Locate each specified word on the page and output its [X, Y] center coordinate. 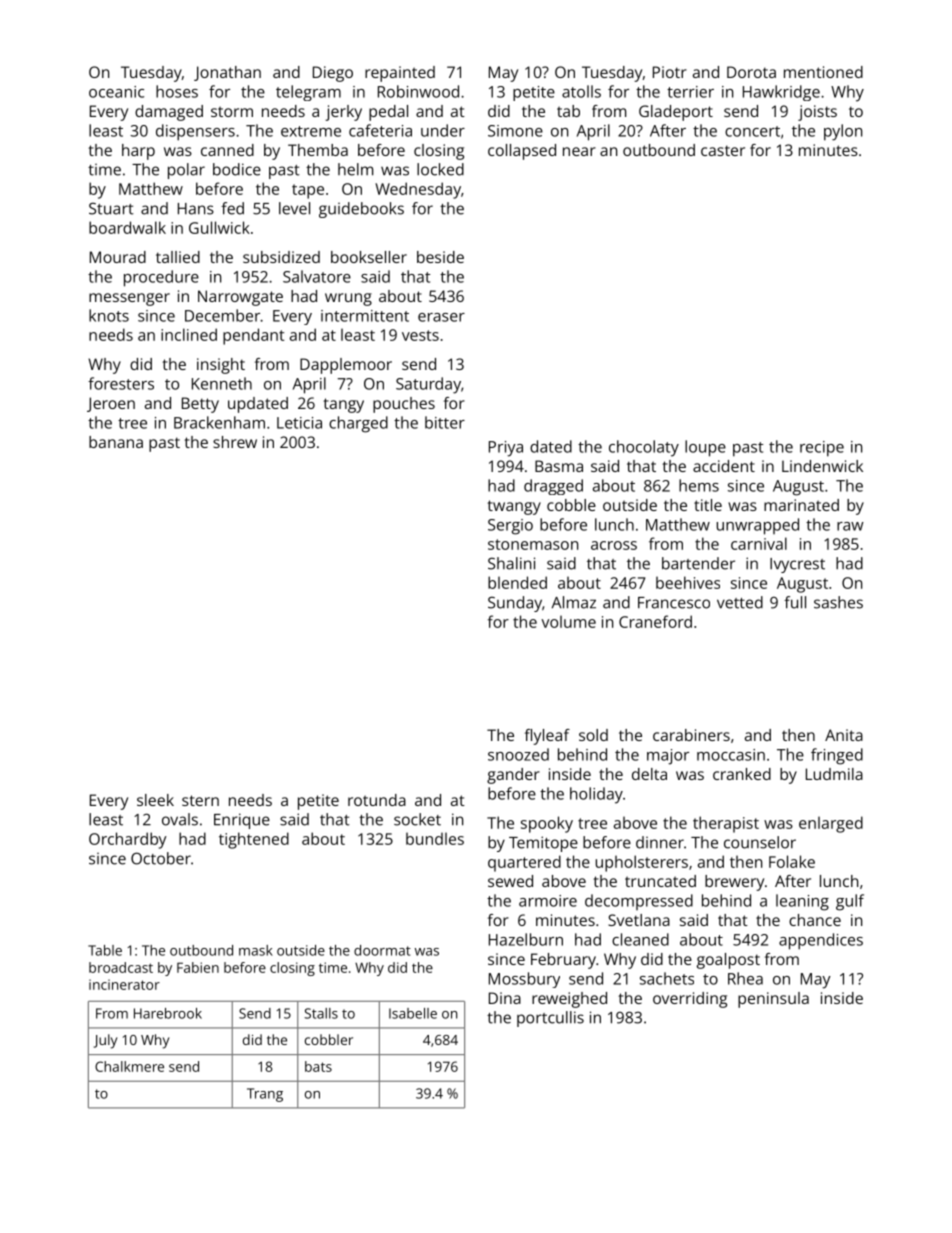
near [579, 151]
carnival [759, 543]
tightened [254, 840]
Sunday [515, 604]
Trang [265, 1095]
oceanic [116, 92]
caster [723, 150]
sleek [155, 800]
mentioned [823, 72]
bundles [435, 839]
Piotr [670, 72]
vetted [740, 602]
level [294, 208]
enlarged [831, 824]
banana [116, 442]
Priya [506, 449]
